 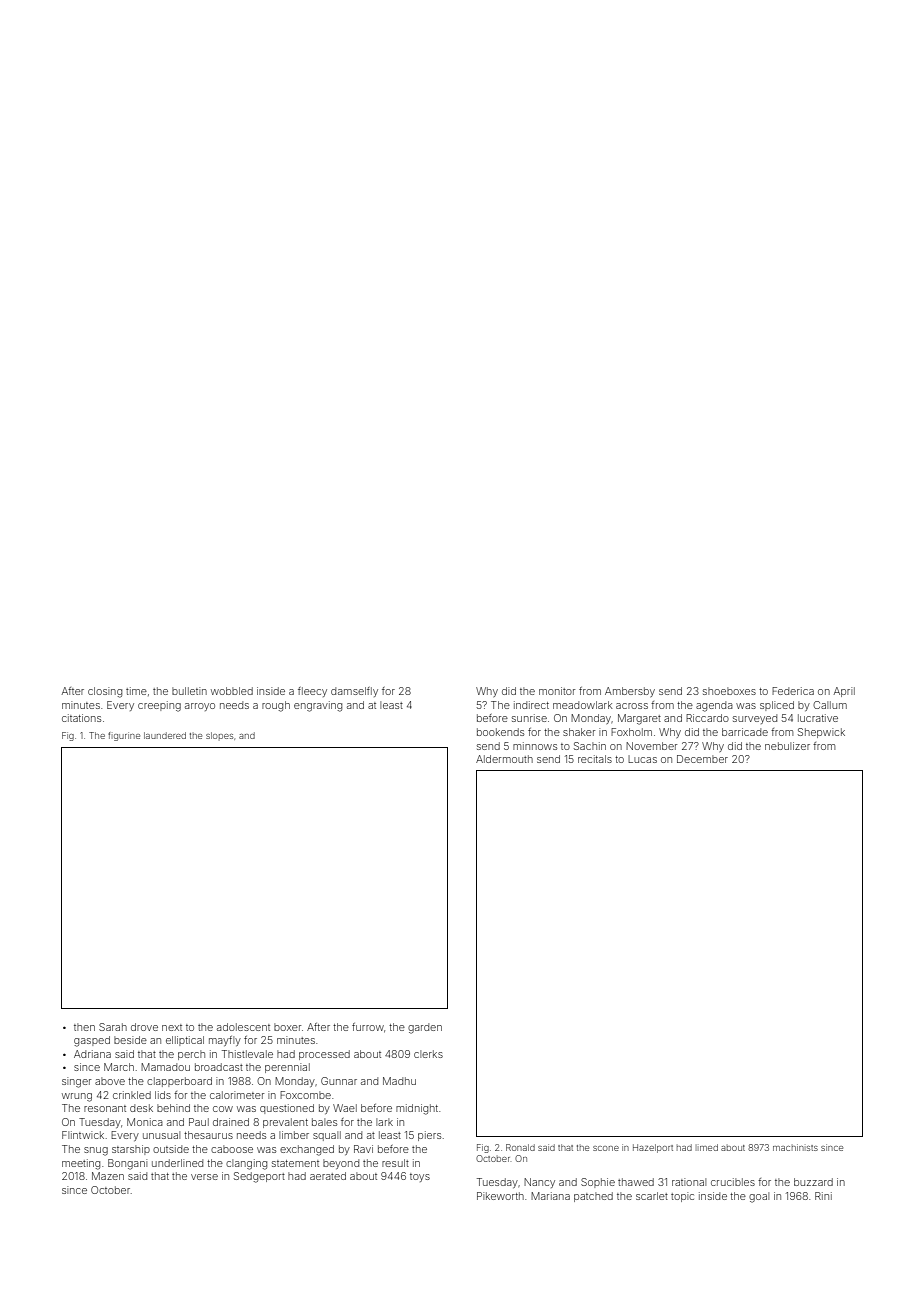 I want to click on Riccardo, so click(x=707, y=718).
